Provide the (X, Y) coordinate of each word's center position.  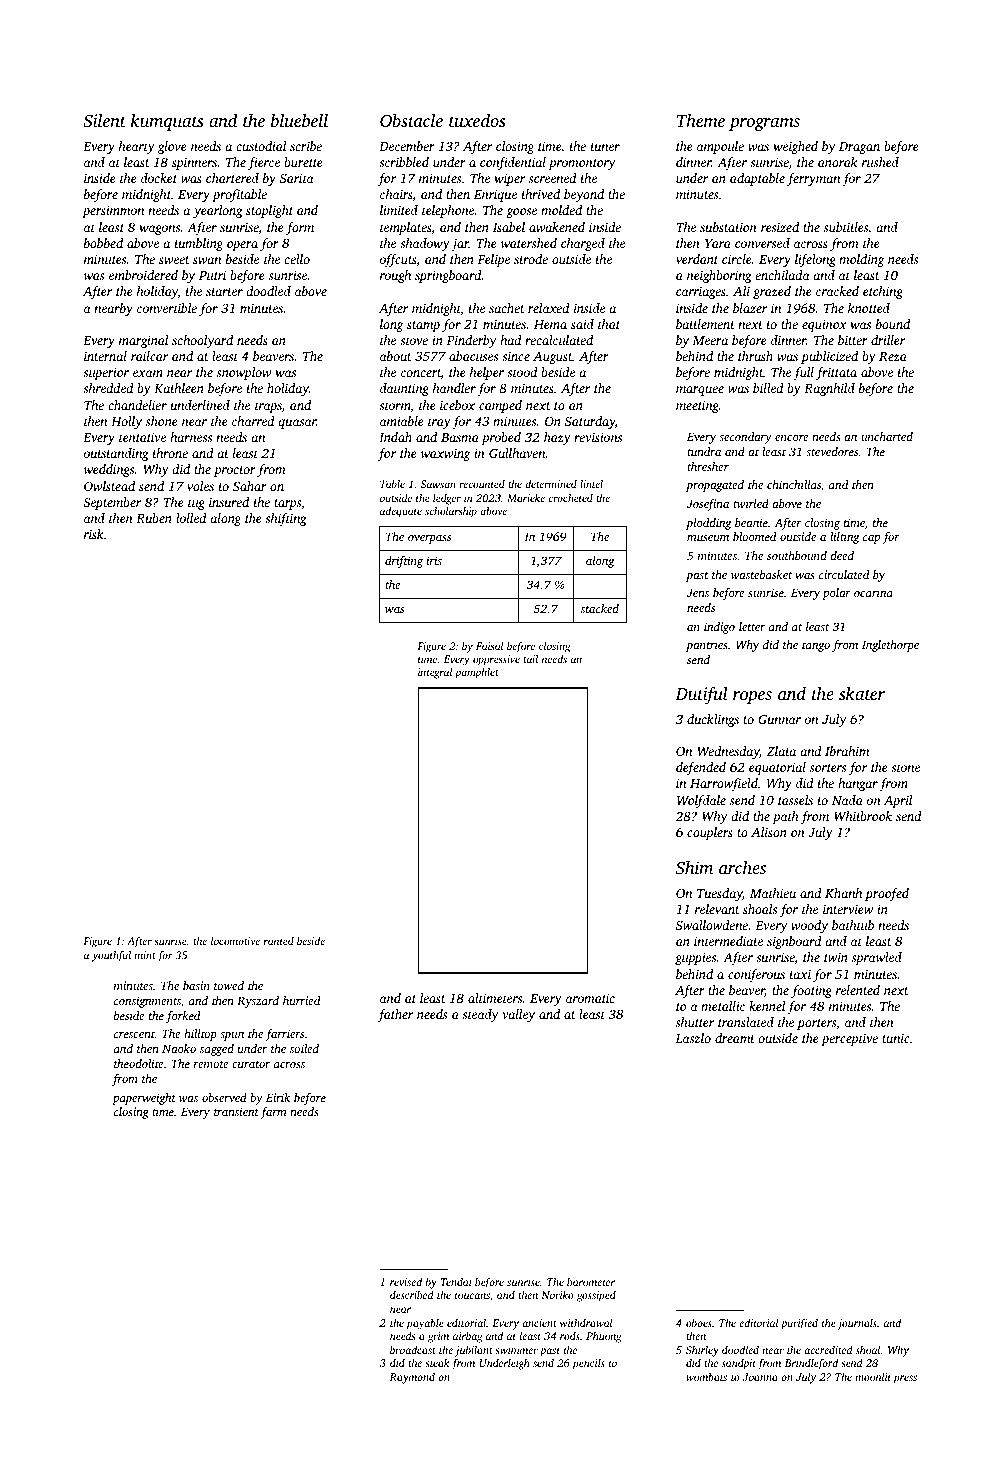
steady (480, 1015)
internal (105, 356)
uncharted (887, 436)
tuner (605, 147)
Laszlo (693, 1038)
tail (530, 659)
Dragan (859, 148)
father (395, 1015)
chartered (232, 178)
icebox (457, 405)
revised (406, 1281)
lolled (191, 518)
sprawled (877, 958)
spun (232, 1036)
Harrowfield (724, 784)
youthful (111, 956)
